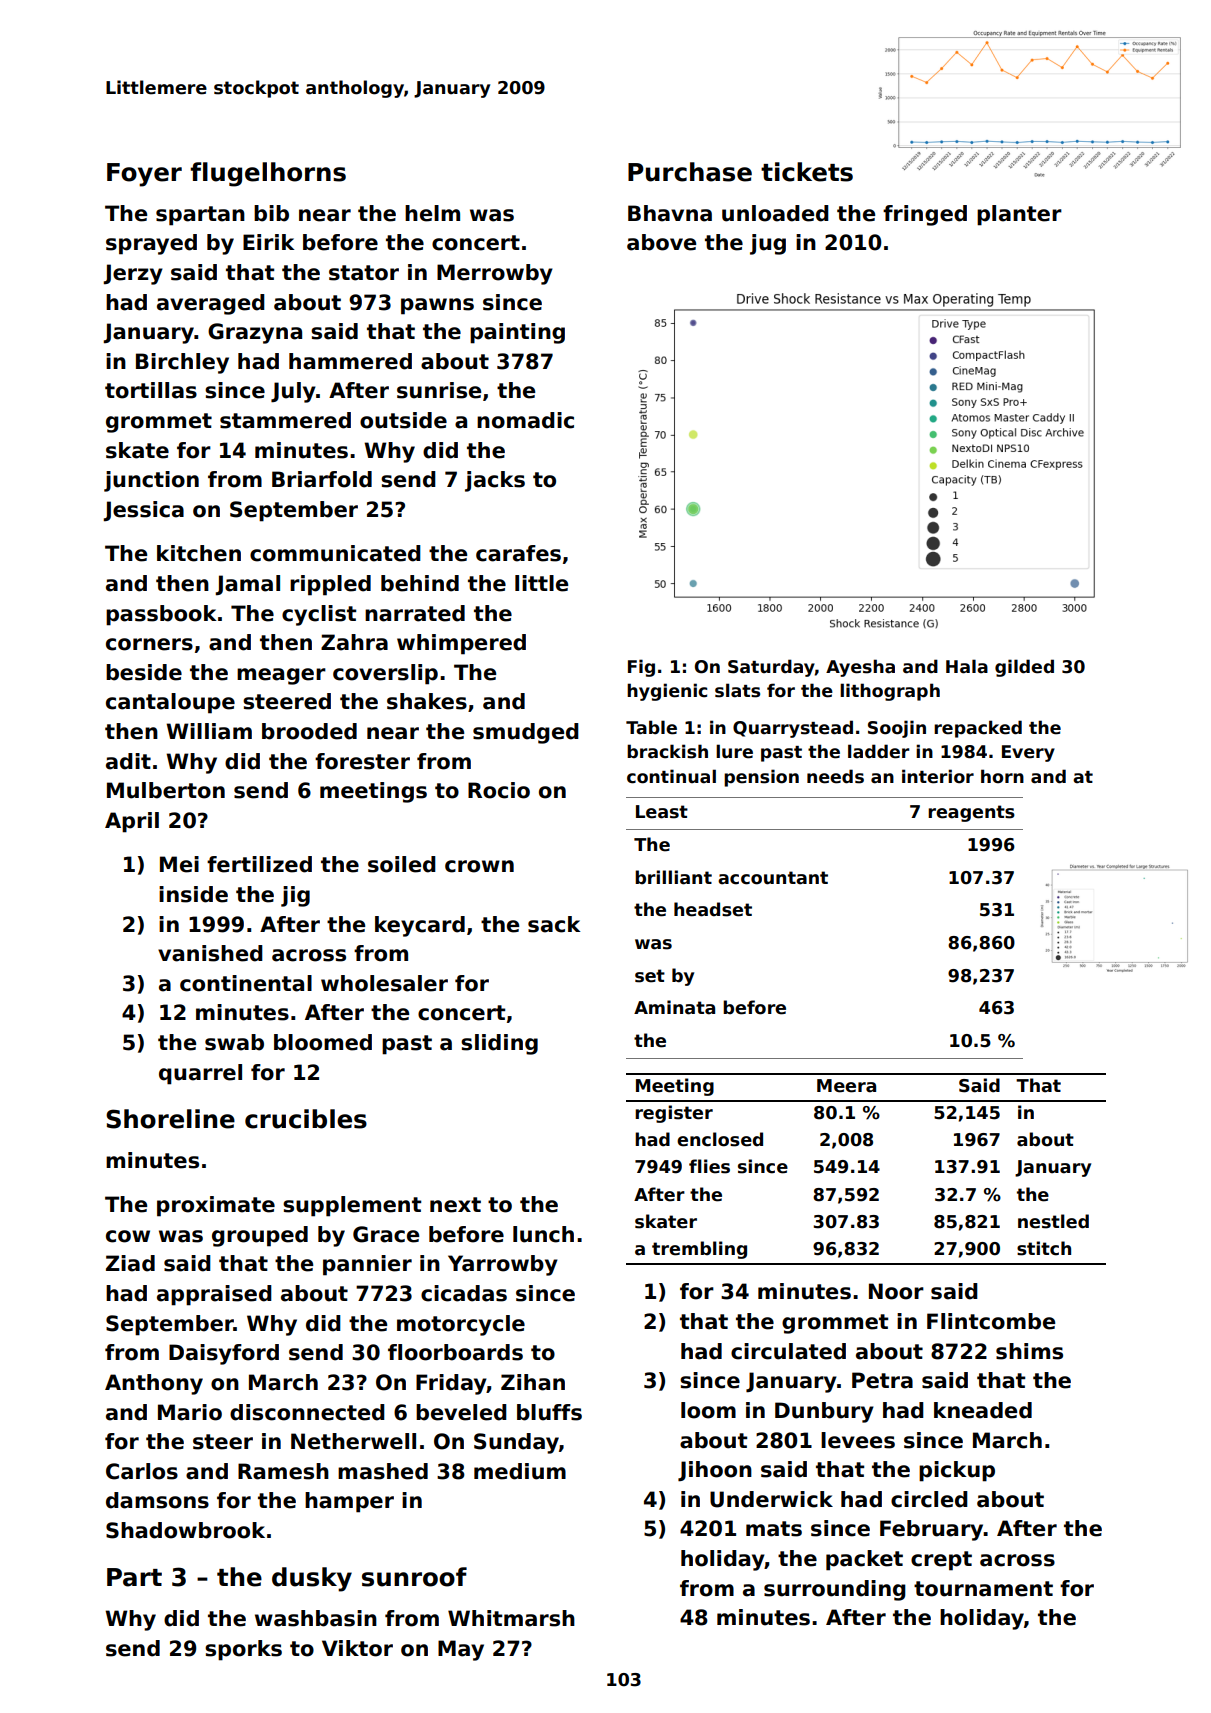 This document has width=1211, height=1713. What do you see at coordinates (971, 813) in the document?
I see `reagents` at bounding box center [971, 813].
